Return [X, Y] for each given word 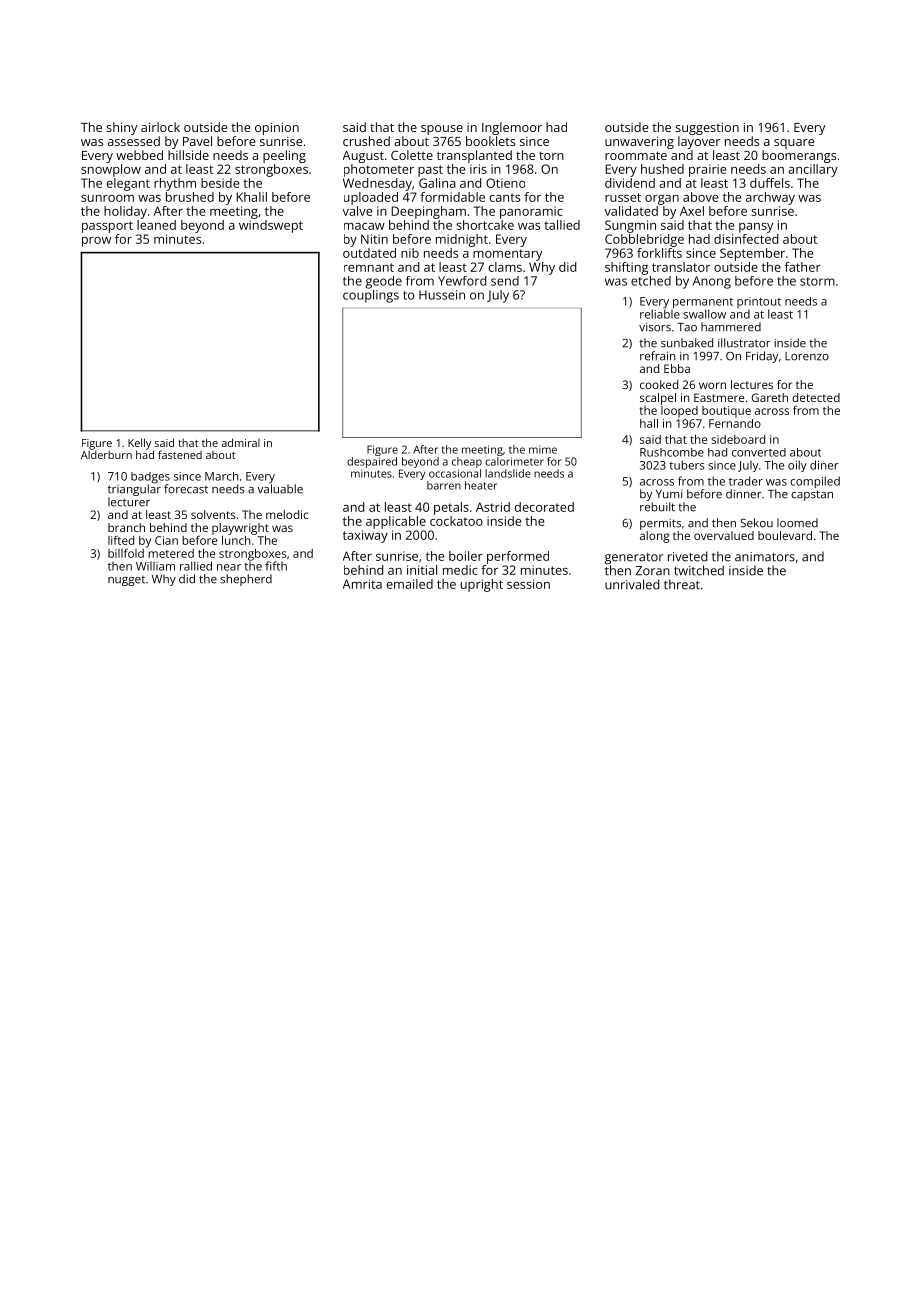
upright [482, 585]
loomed [797, 523]
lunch [236, 540]
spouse [442, 130]
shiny [121, 128]
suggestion [707, 128]
